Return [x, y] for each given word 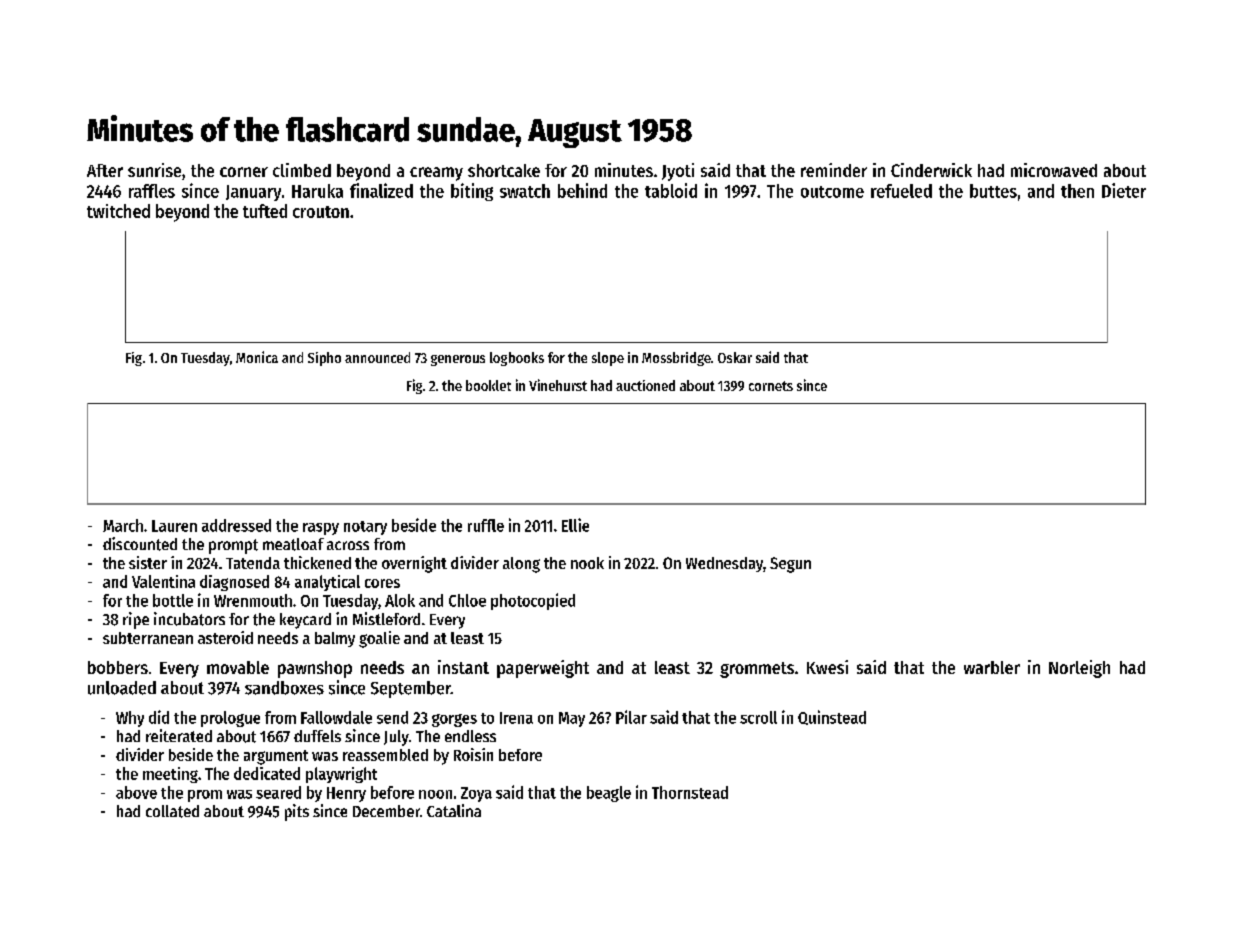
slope [608, 359]
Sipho [324, 359]
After [105, 170]
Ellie [575, 525]
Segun [790, 565]
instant [463, 667]
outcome [832, 192]
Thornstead [690, 792]
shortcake [504, 170]
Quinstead [832, 717]
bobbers [118, 667]
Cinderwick [931, 170]
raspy [321, 529]
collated [172, 811]
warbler [992, 667]
